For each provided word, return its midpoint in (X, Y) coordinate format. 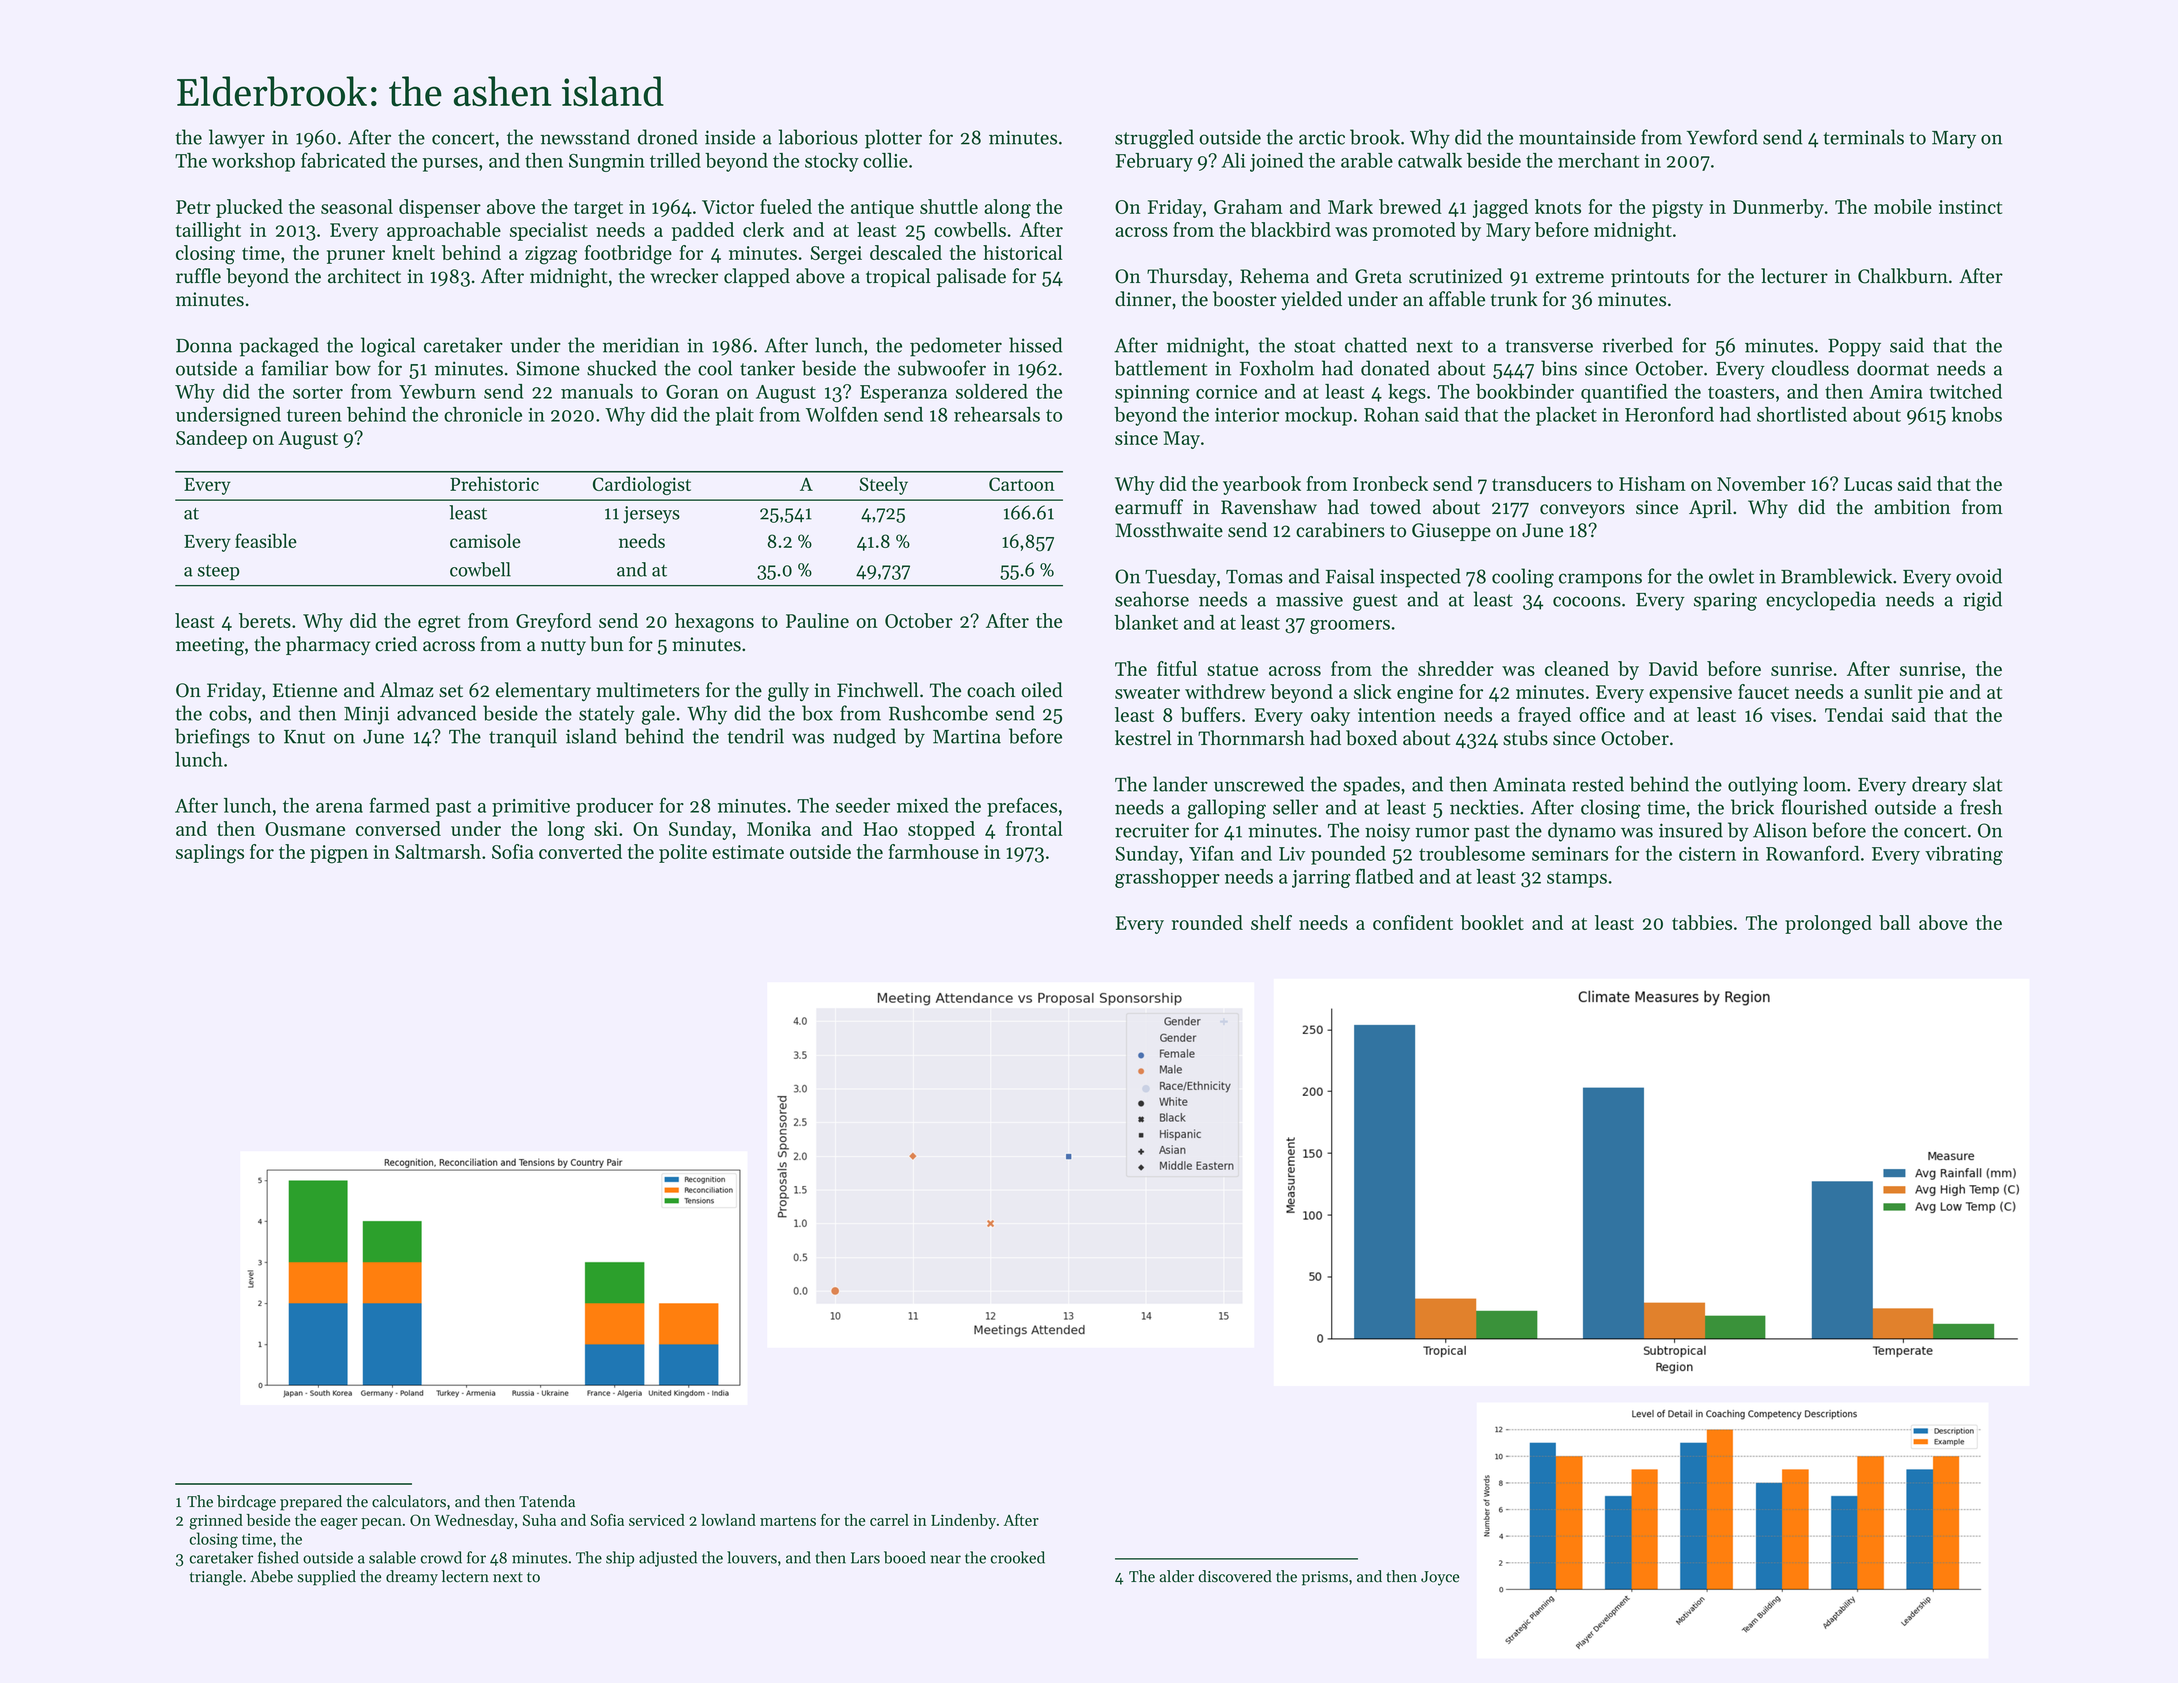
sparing (1725, 601)
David (1673, 668)
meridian (641, 345)
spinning (1152, 394)
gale (658, 715)
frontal (1034, 828)
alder (1177, 1576)
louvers (752, 1557)
